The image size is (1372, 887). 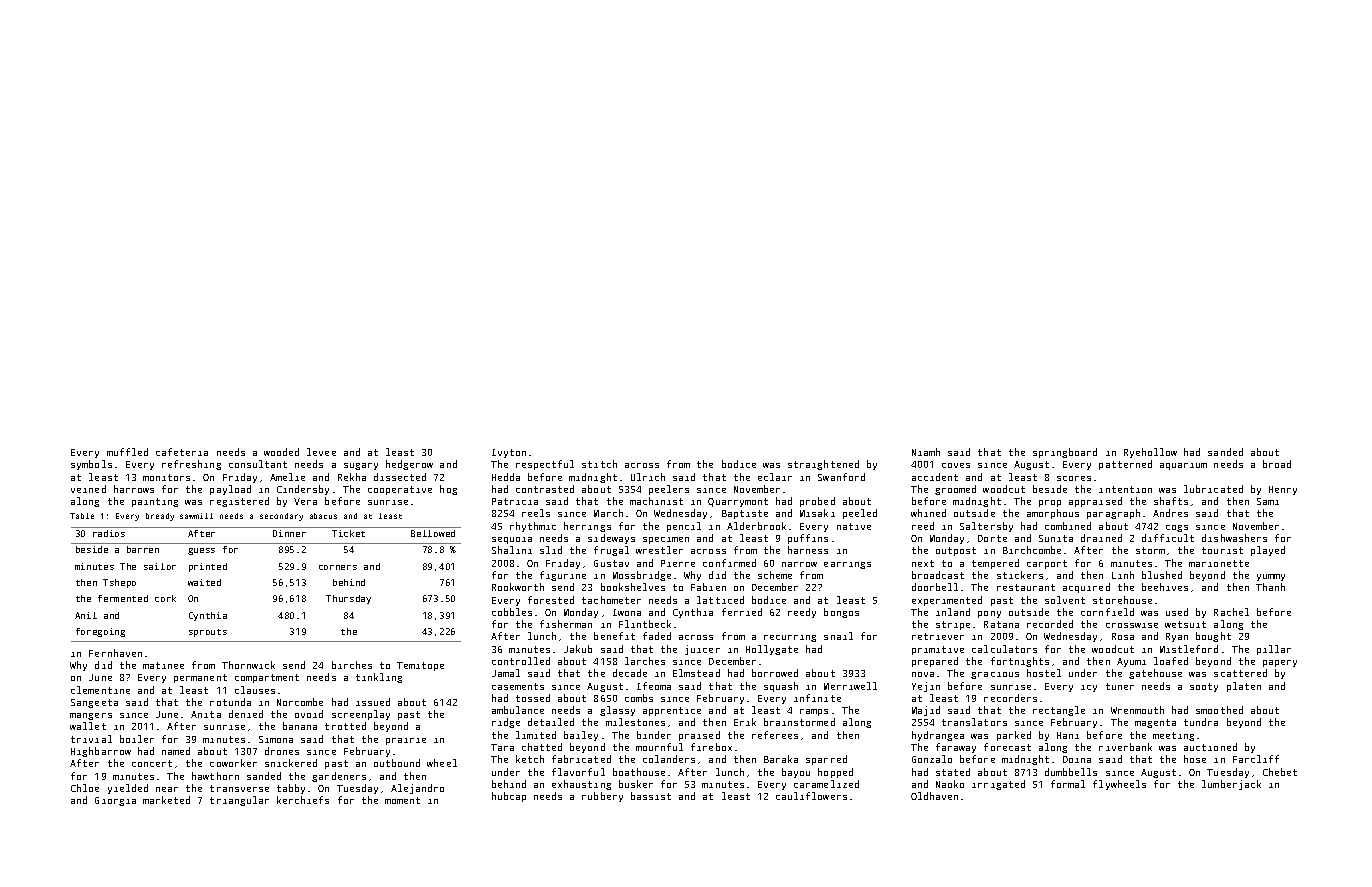 What do you see at coordinates (1231, 785) in the screenshot?
I see `lumberjack` at bounding box center [1231, 785].
